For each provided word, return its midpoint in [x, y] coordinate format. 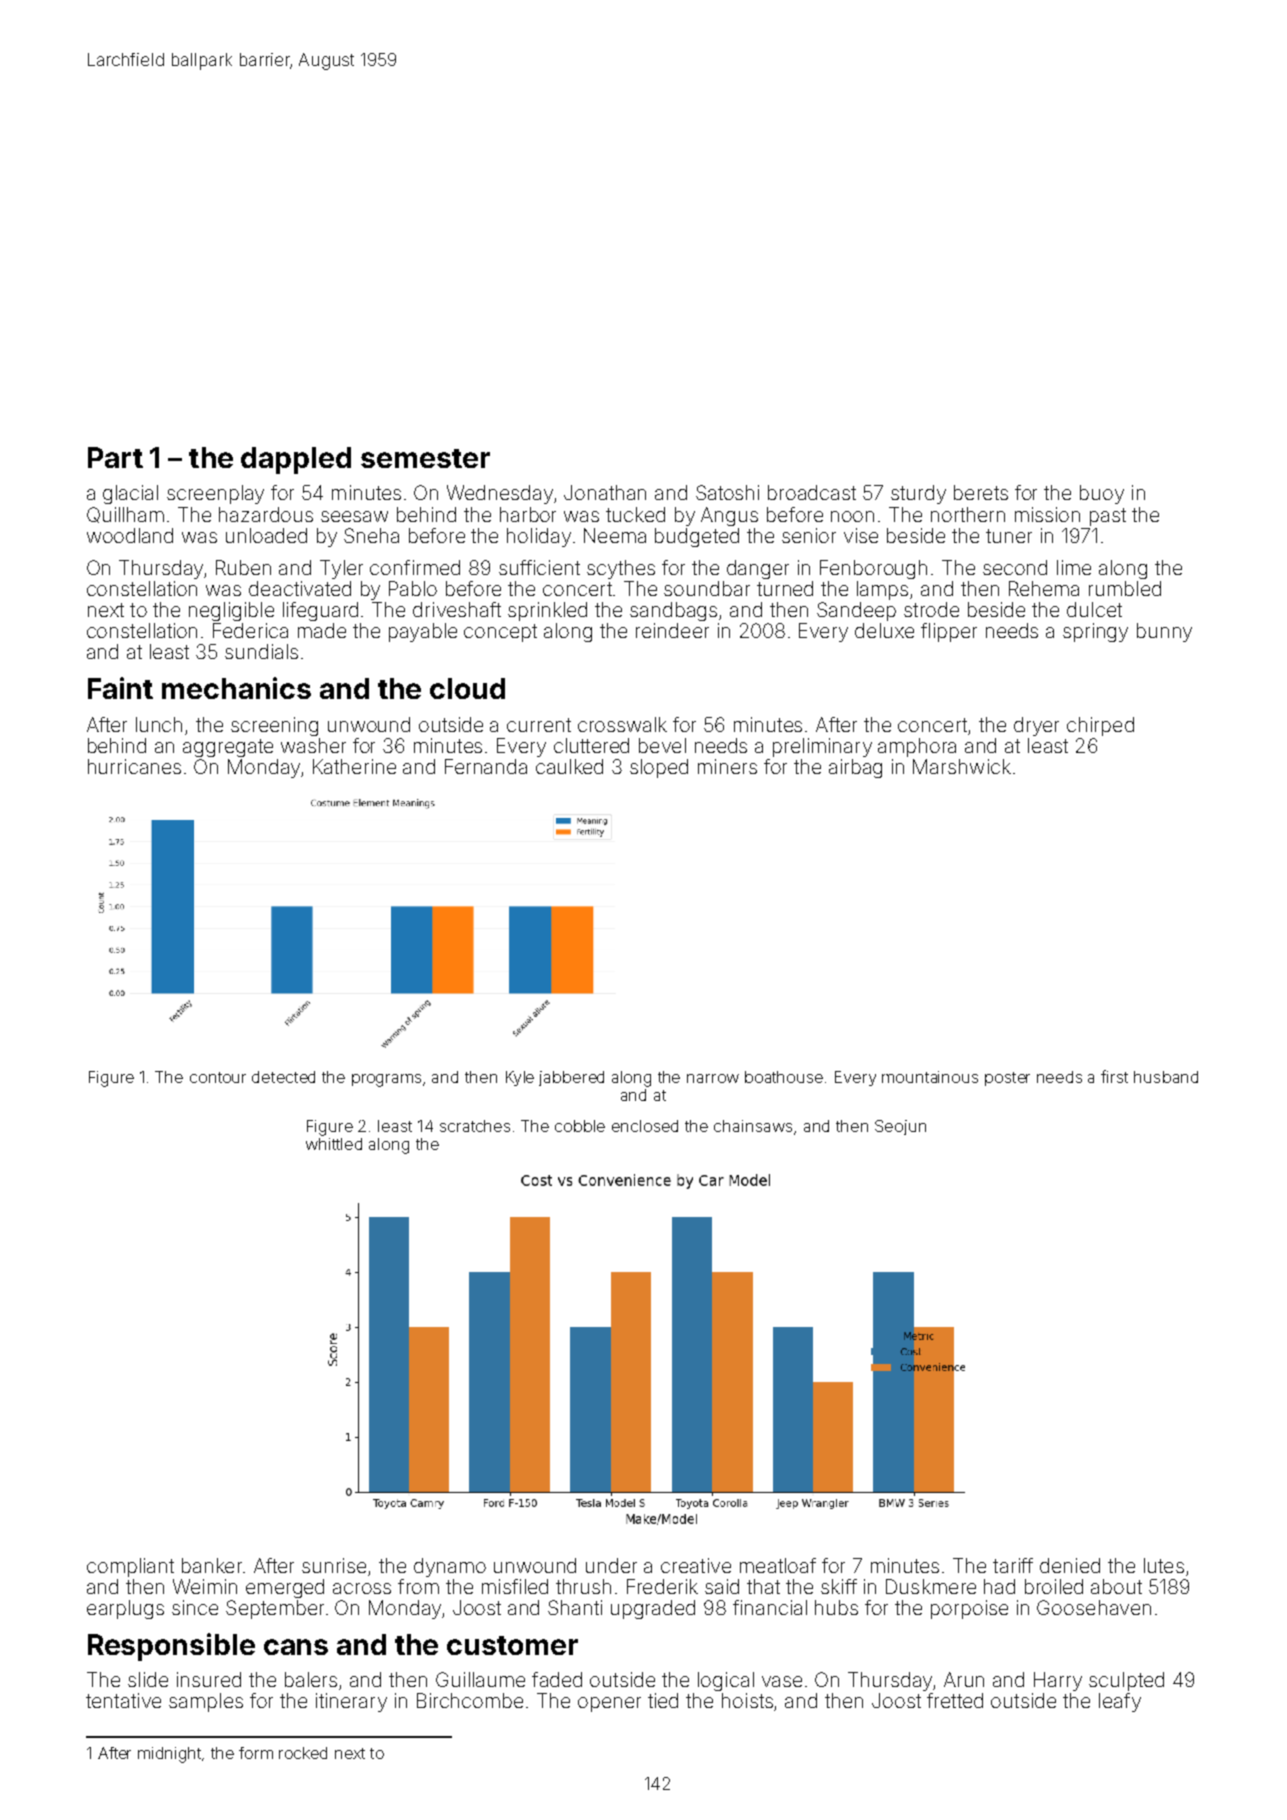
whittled [334, 1144]
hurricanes [134, 766]
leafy [1120, 1702]
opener [609, 1704]
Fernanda [486, 766]
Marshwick [962, 766]
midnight [170, 1755]
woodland [130, 535]
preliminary [822, 747]
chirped [1100, 726]
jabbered [571, 1078]
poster [1007, 1079]
